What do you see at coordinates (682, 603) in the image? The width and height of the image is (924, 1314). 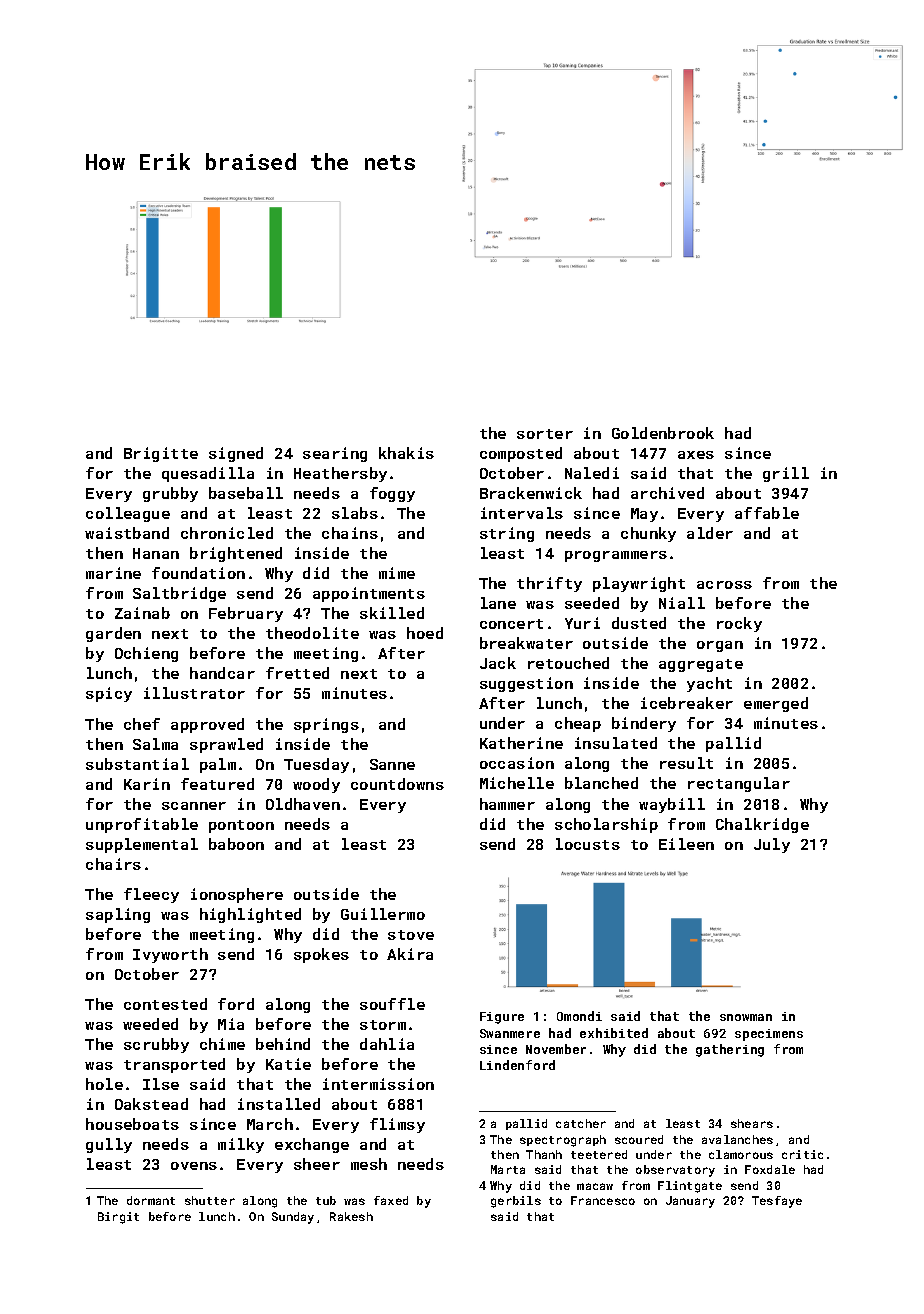 I see `Niall` at bounding box center [682, 603].
